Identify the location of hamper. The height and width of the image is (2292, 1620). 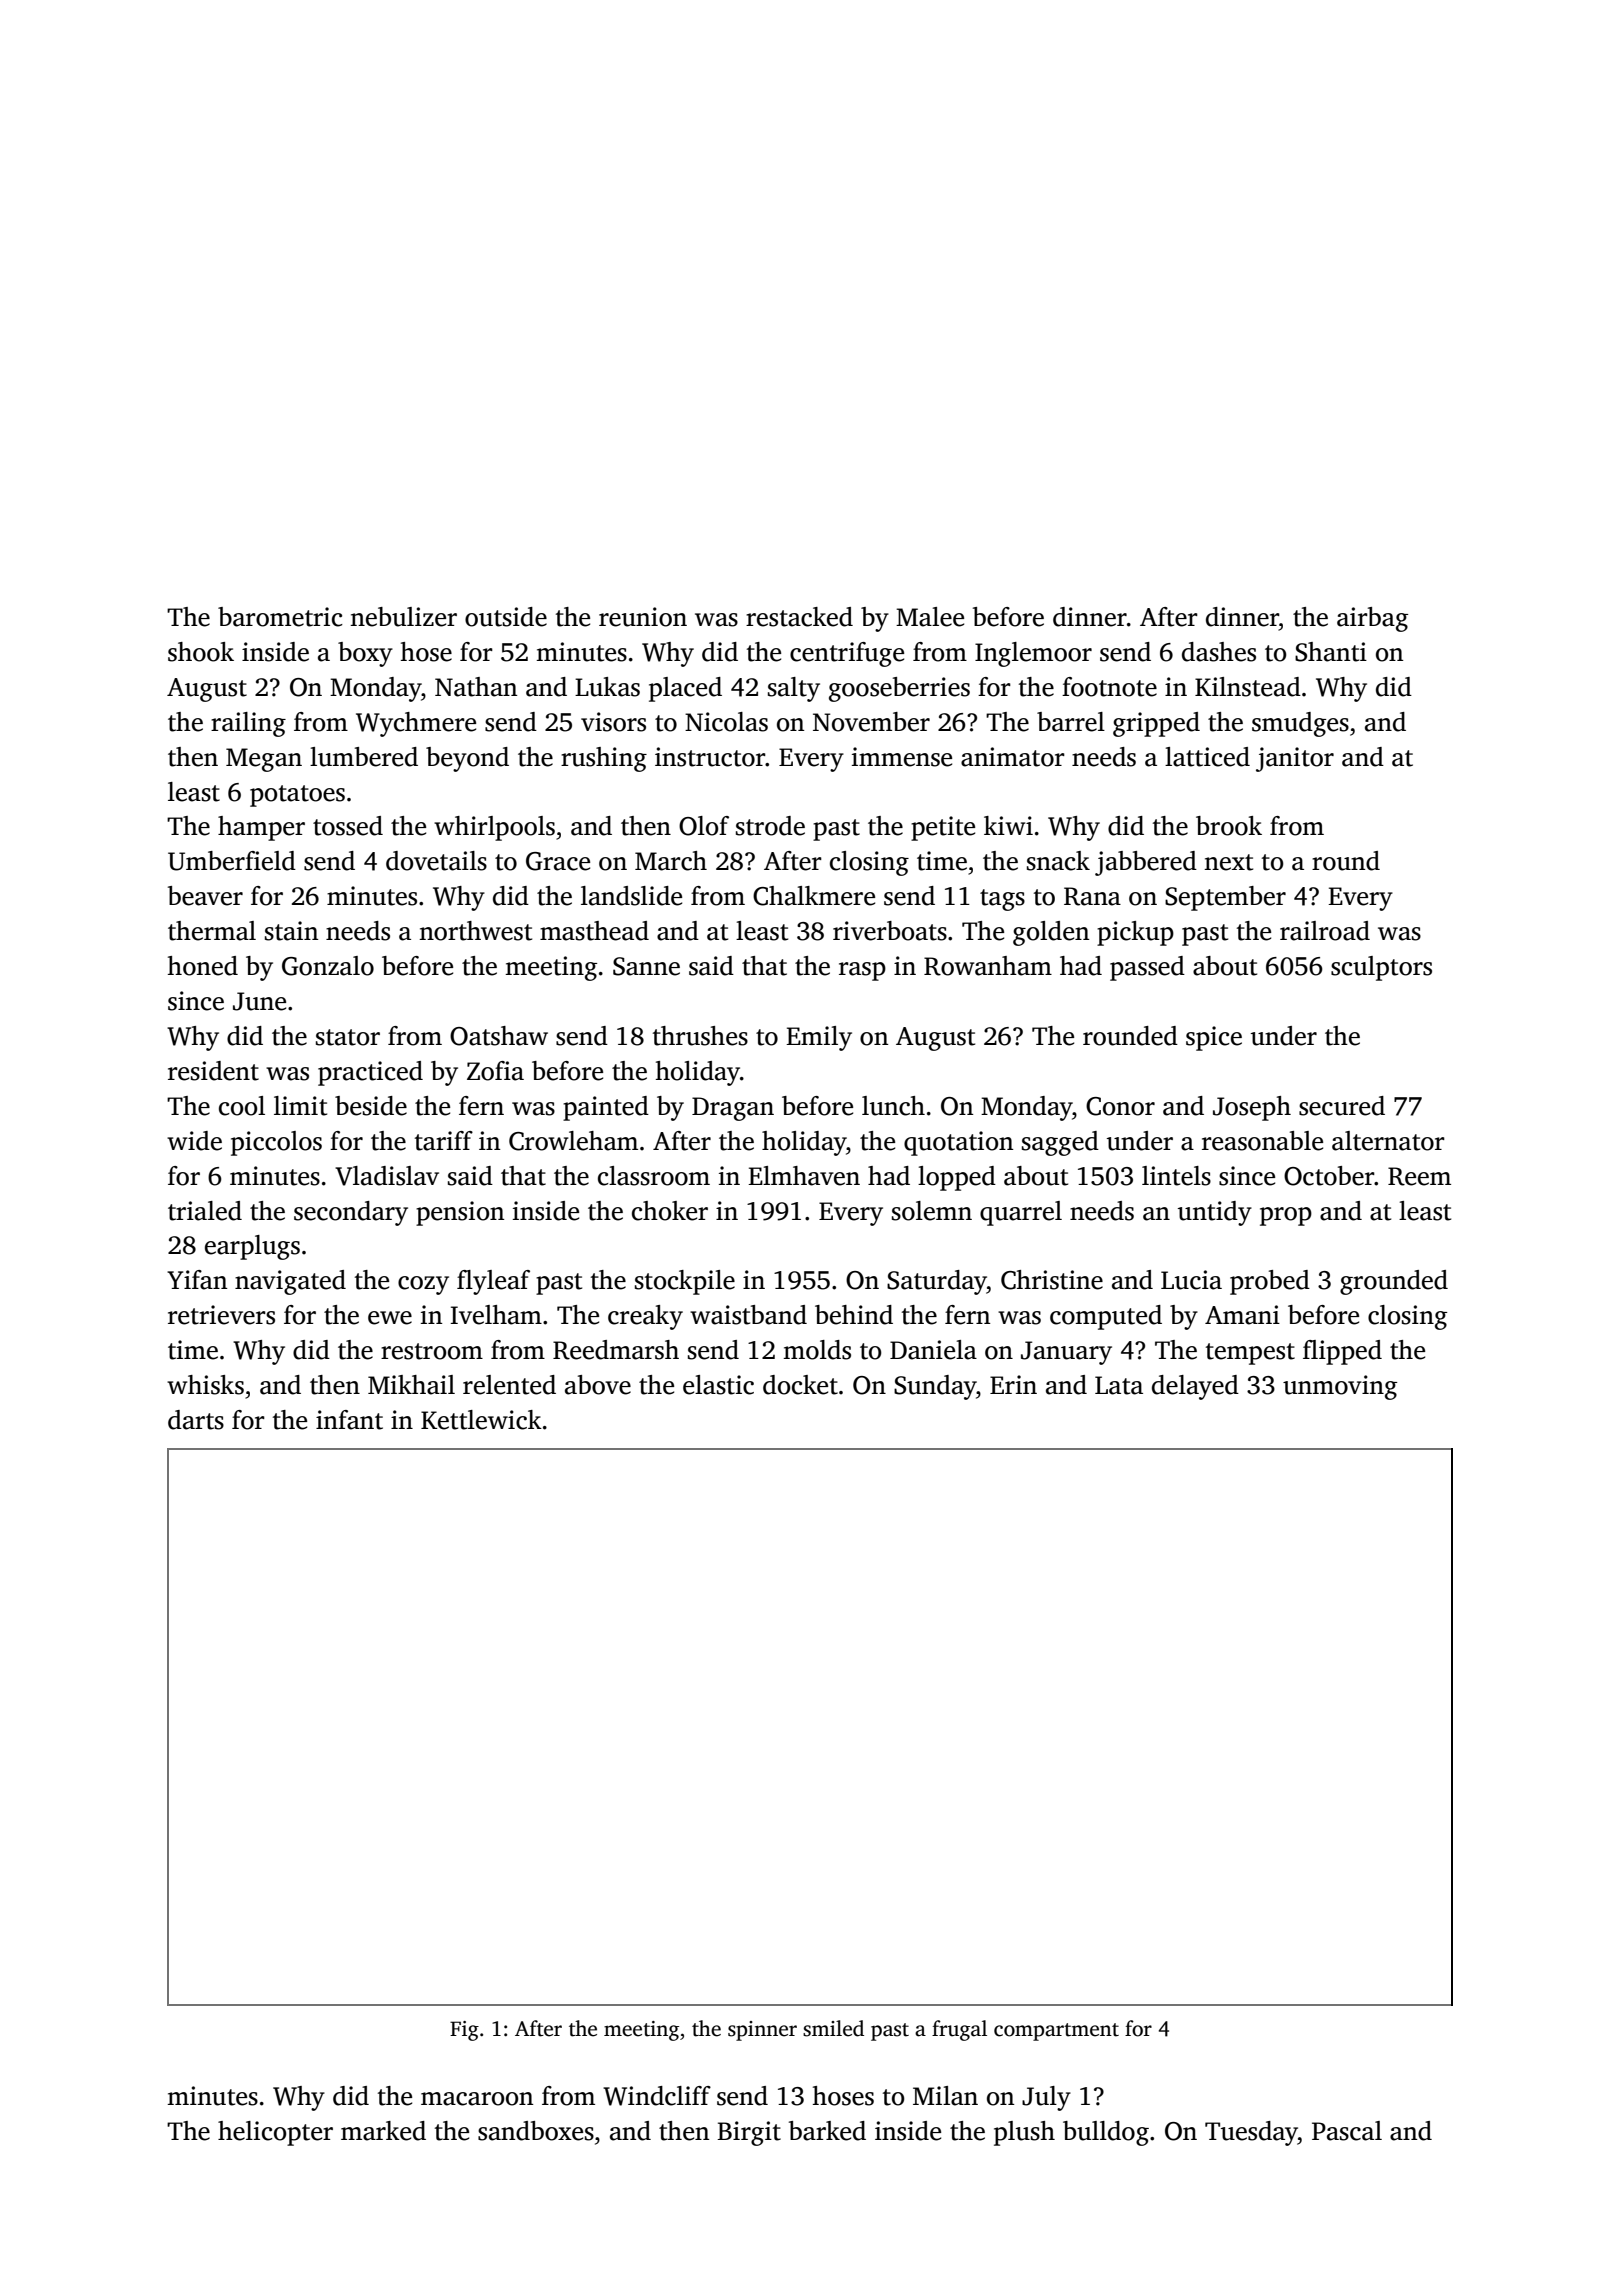
(261, 828).
